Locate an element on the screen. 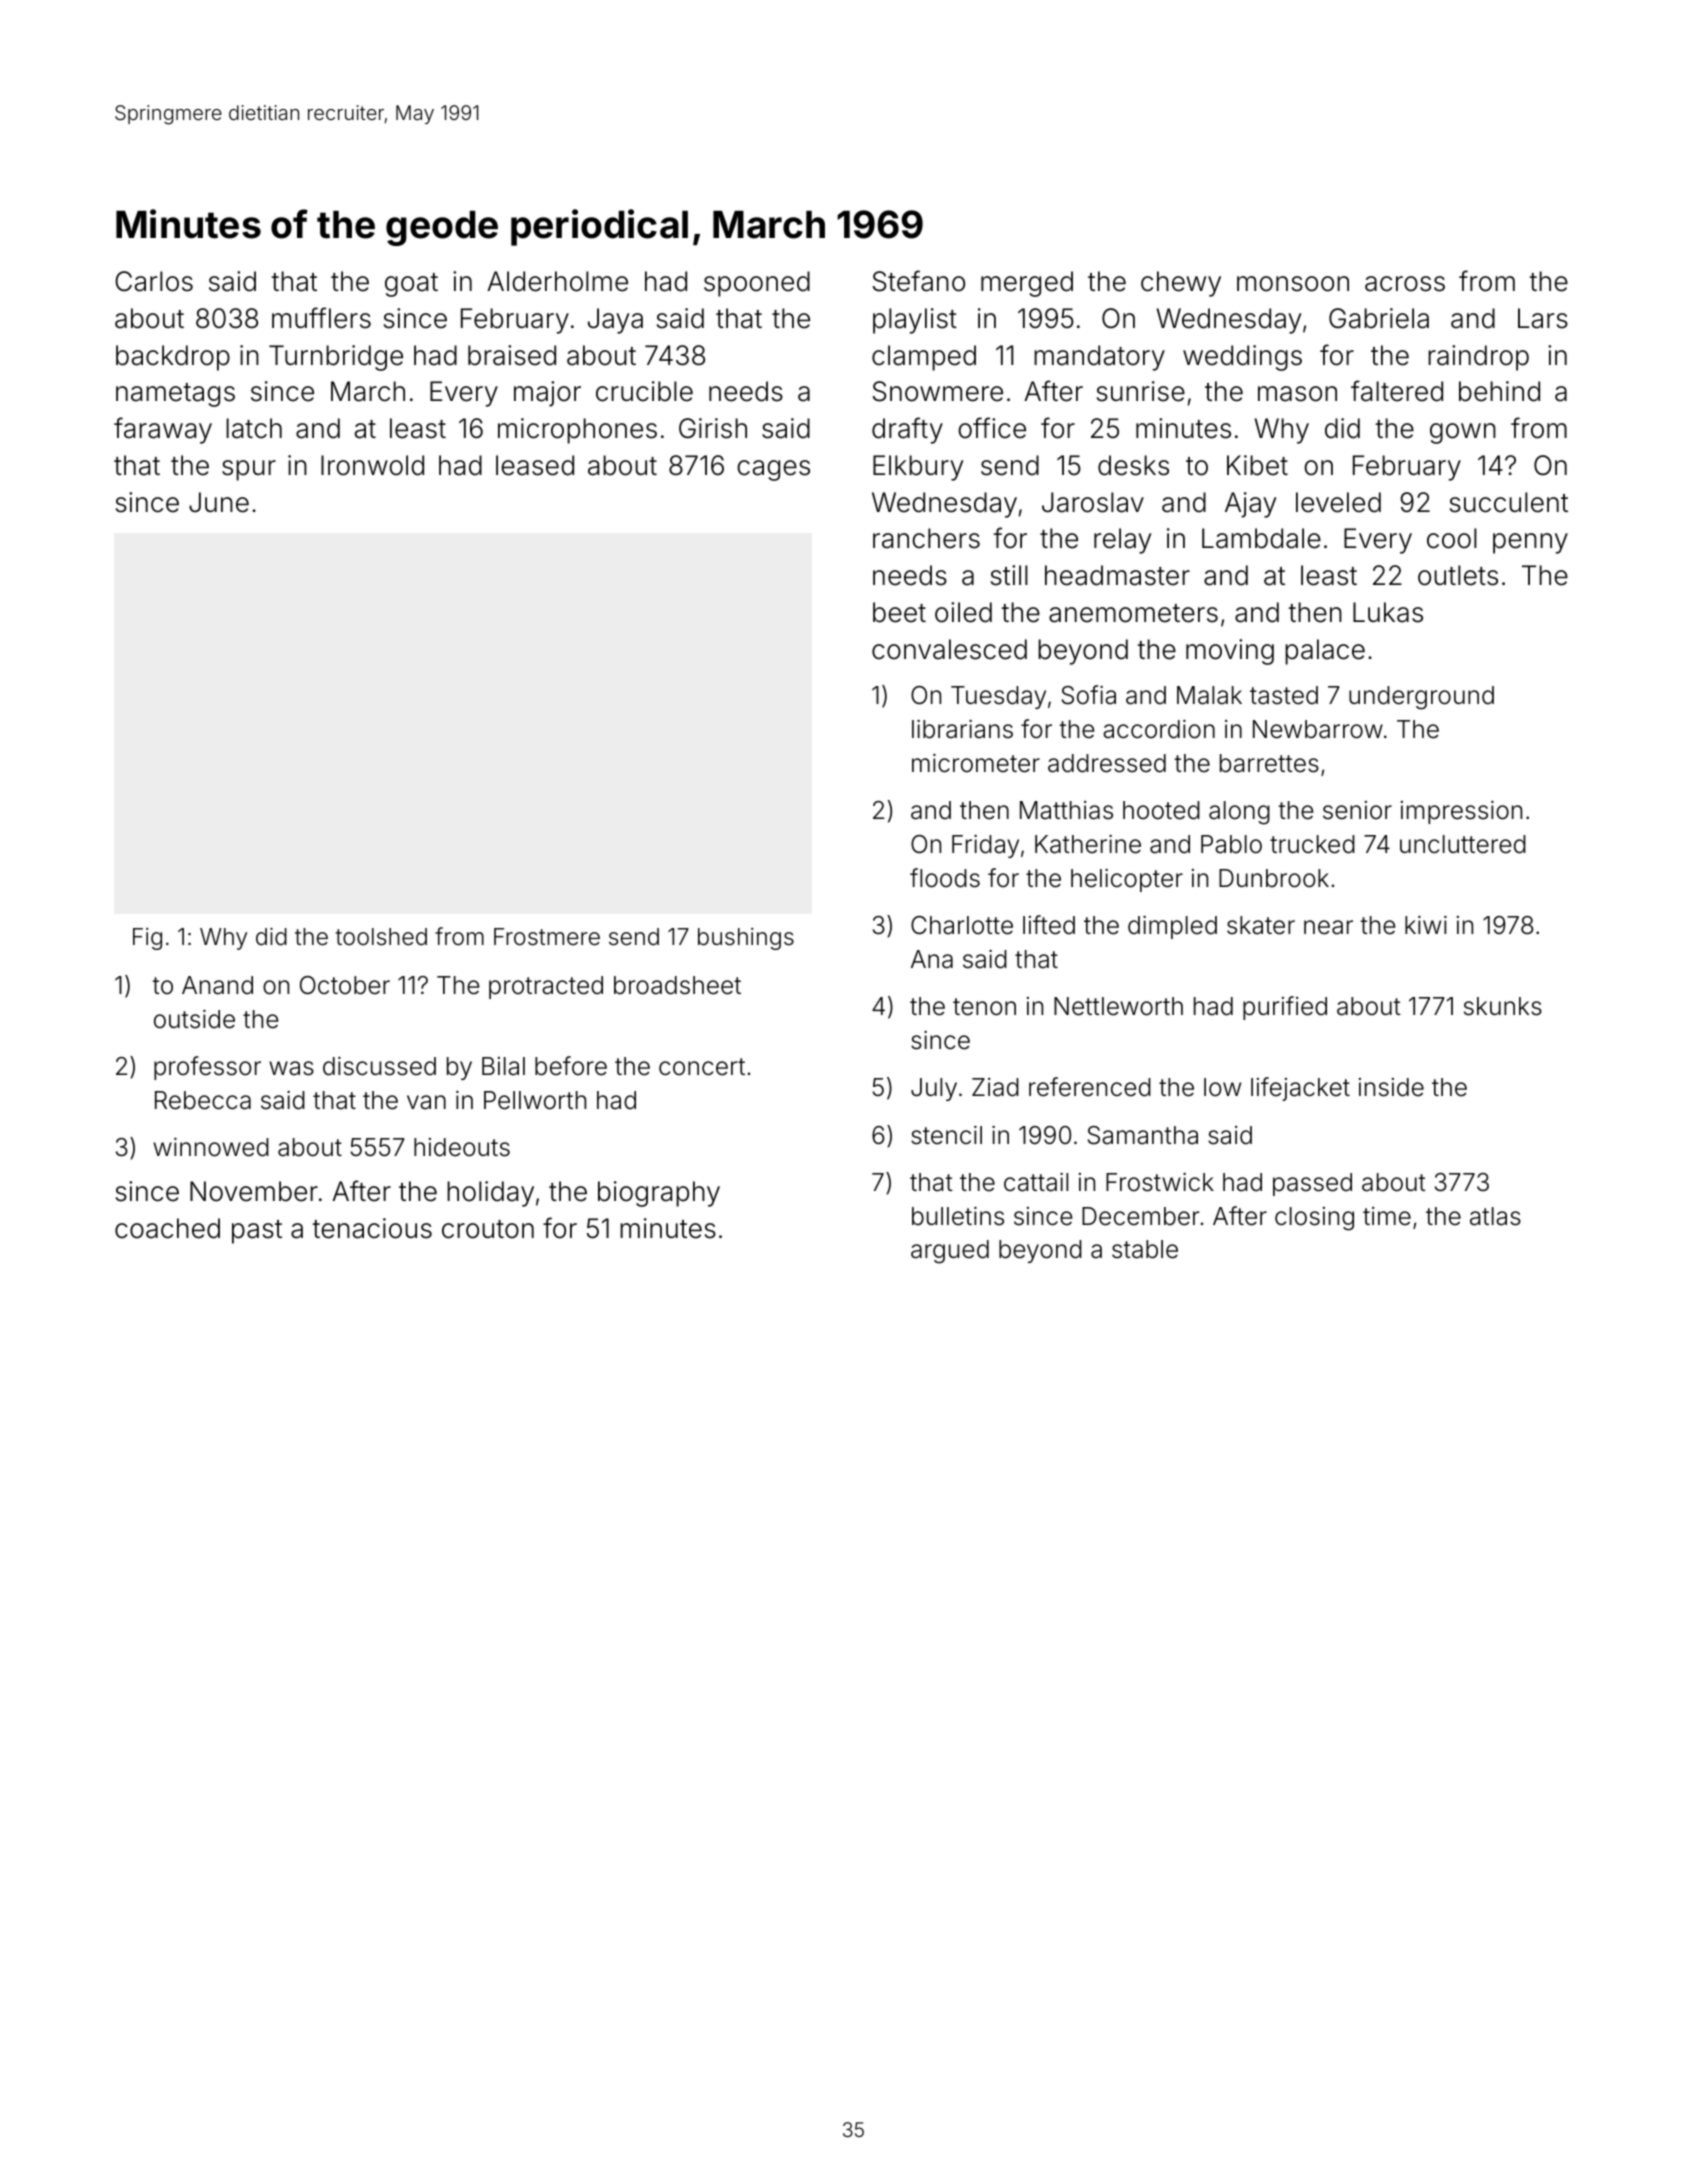  past is located at coordinates (257, 1232).
